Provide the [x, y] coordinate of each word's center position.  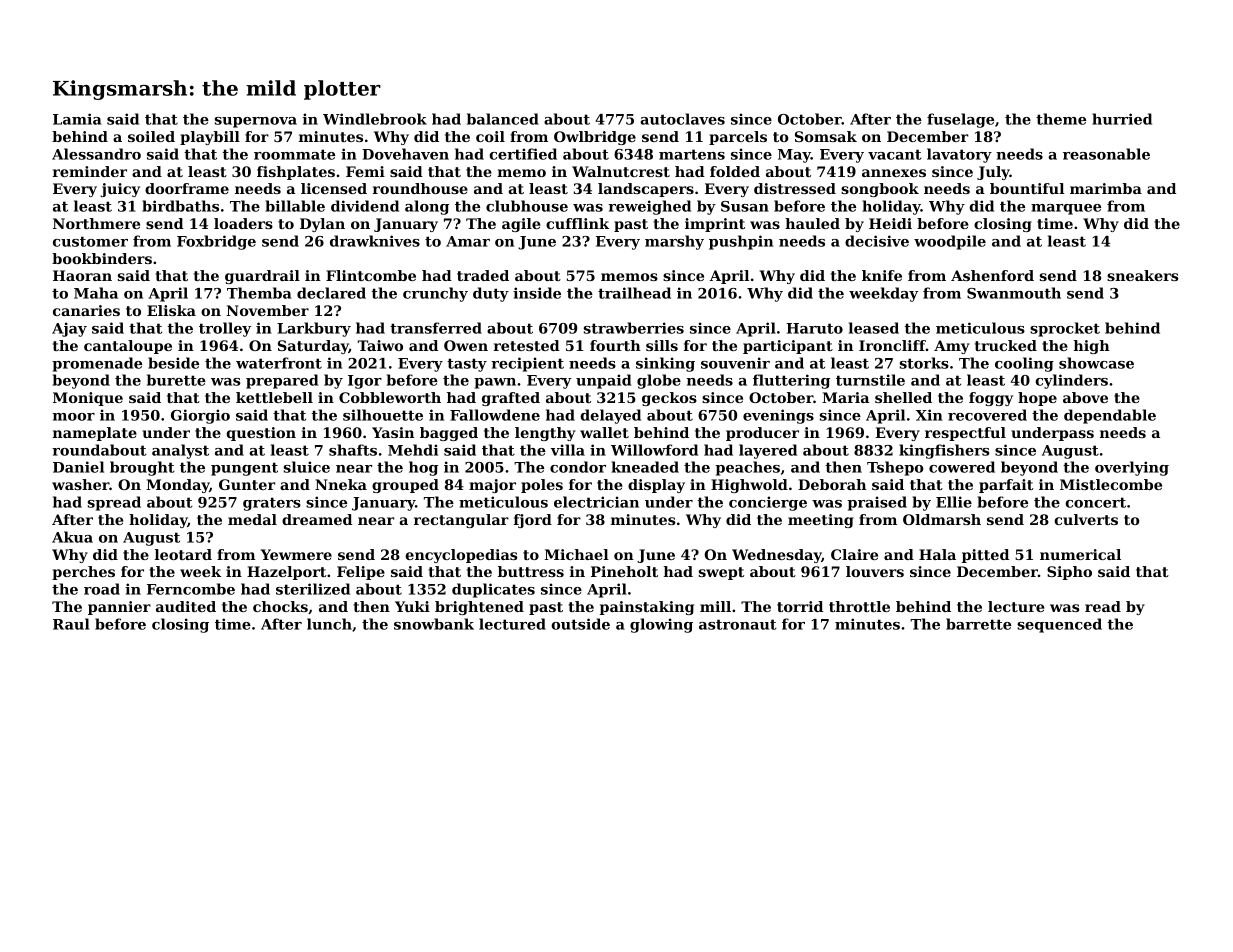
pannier [119, 608]
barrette [978, 624]
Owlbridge [595, 138]
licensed [334, 188]
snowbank [434, 624]
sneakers [1142, 275]
